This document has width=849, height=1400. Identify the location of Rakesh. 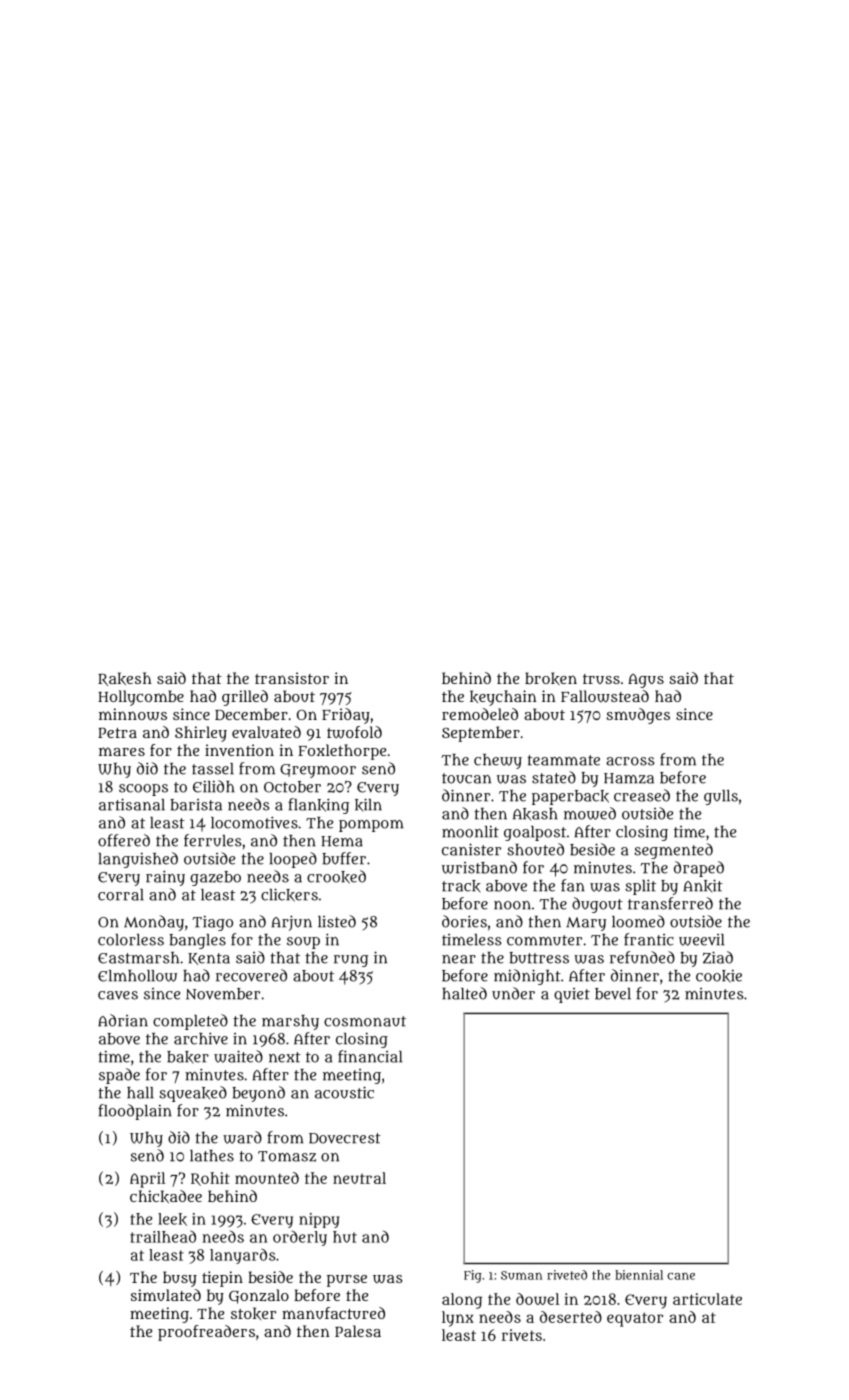
(125, 679).
